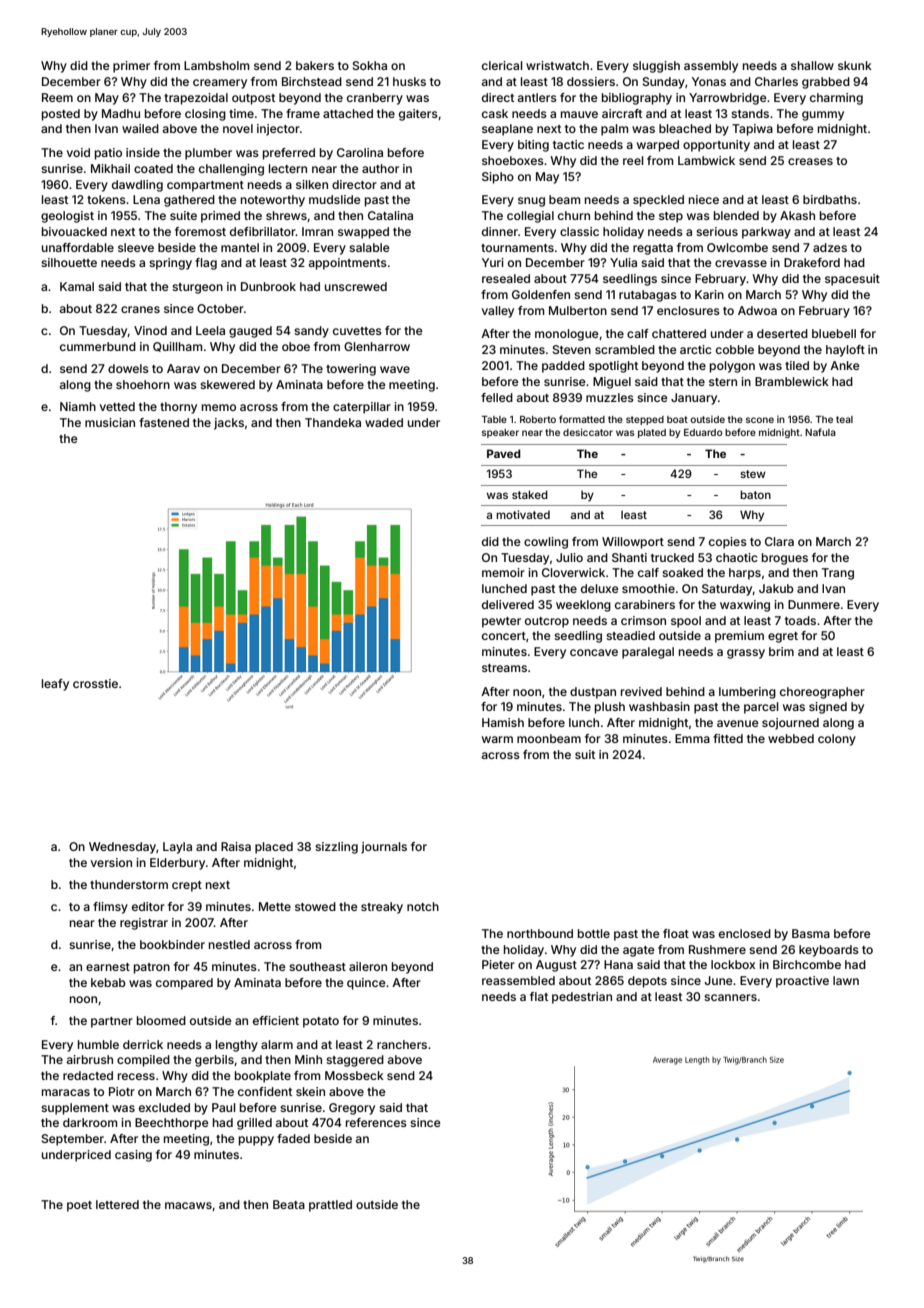 The width and height of the document is (924, 1308). Describe the element at coordinates (633, 160) in the document. I see `reel` at that location.
